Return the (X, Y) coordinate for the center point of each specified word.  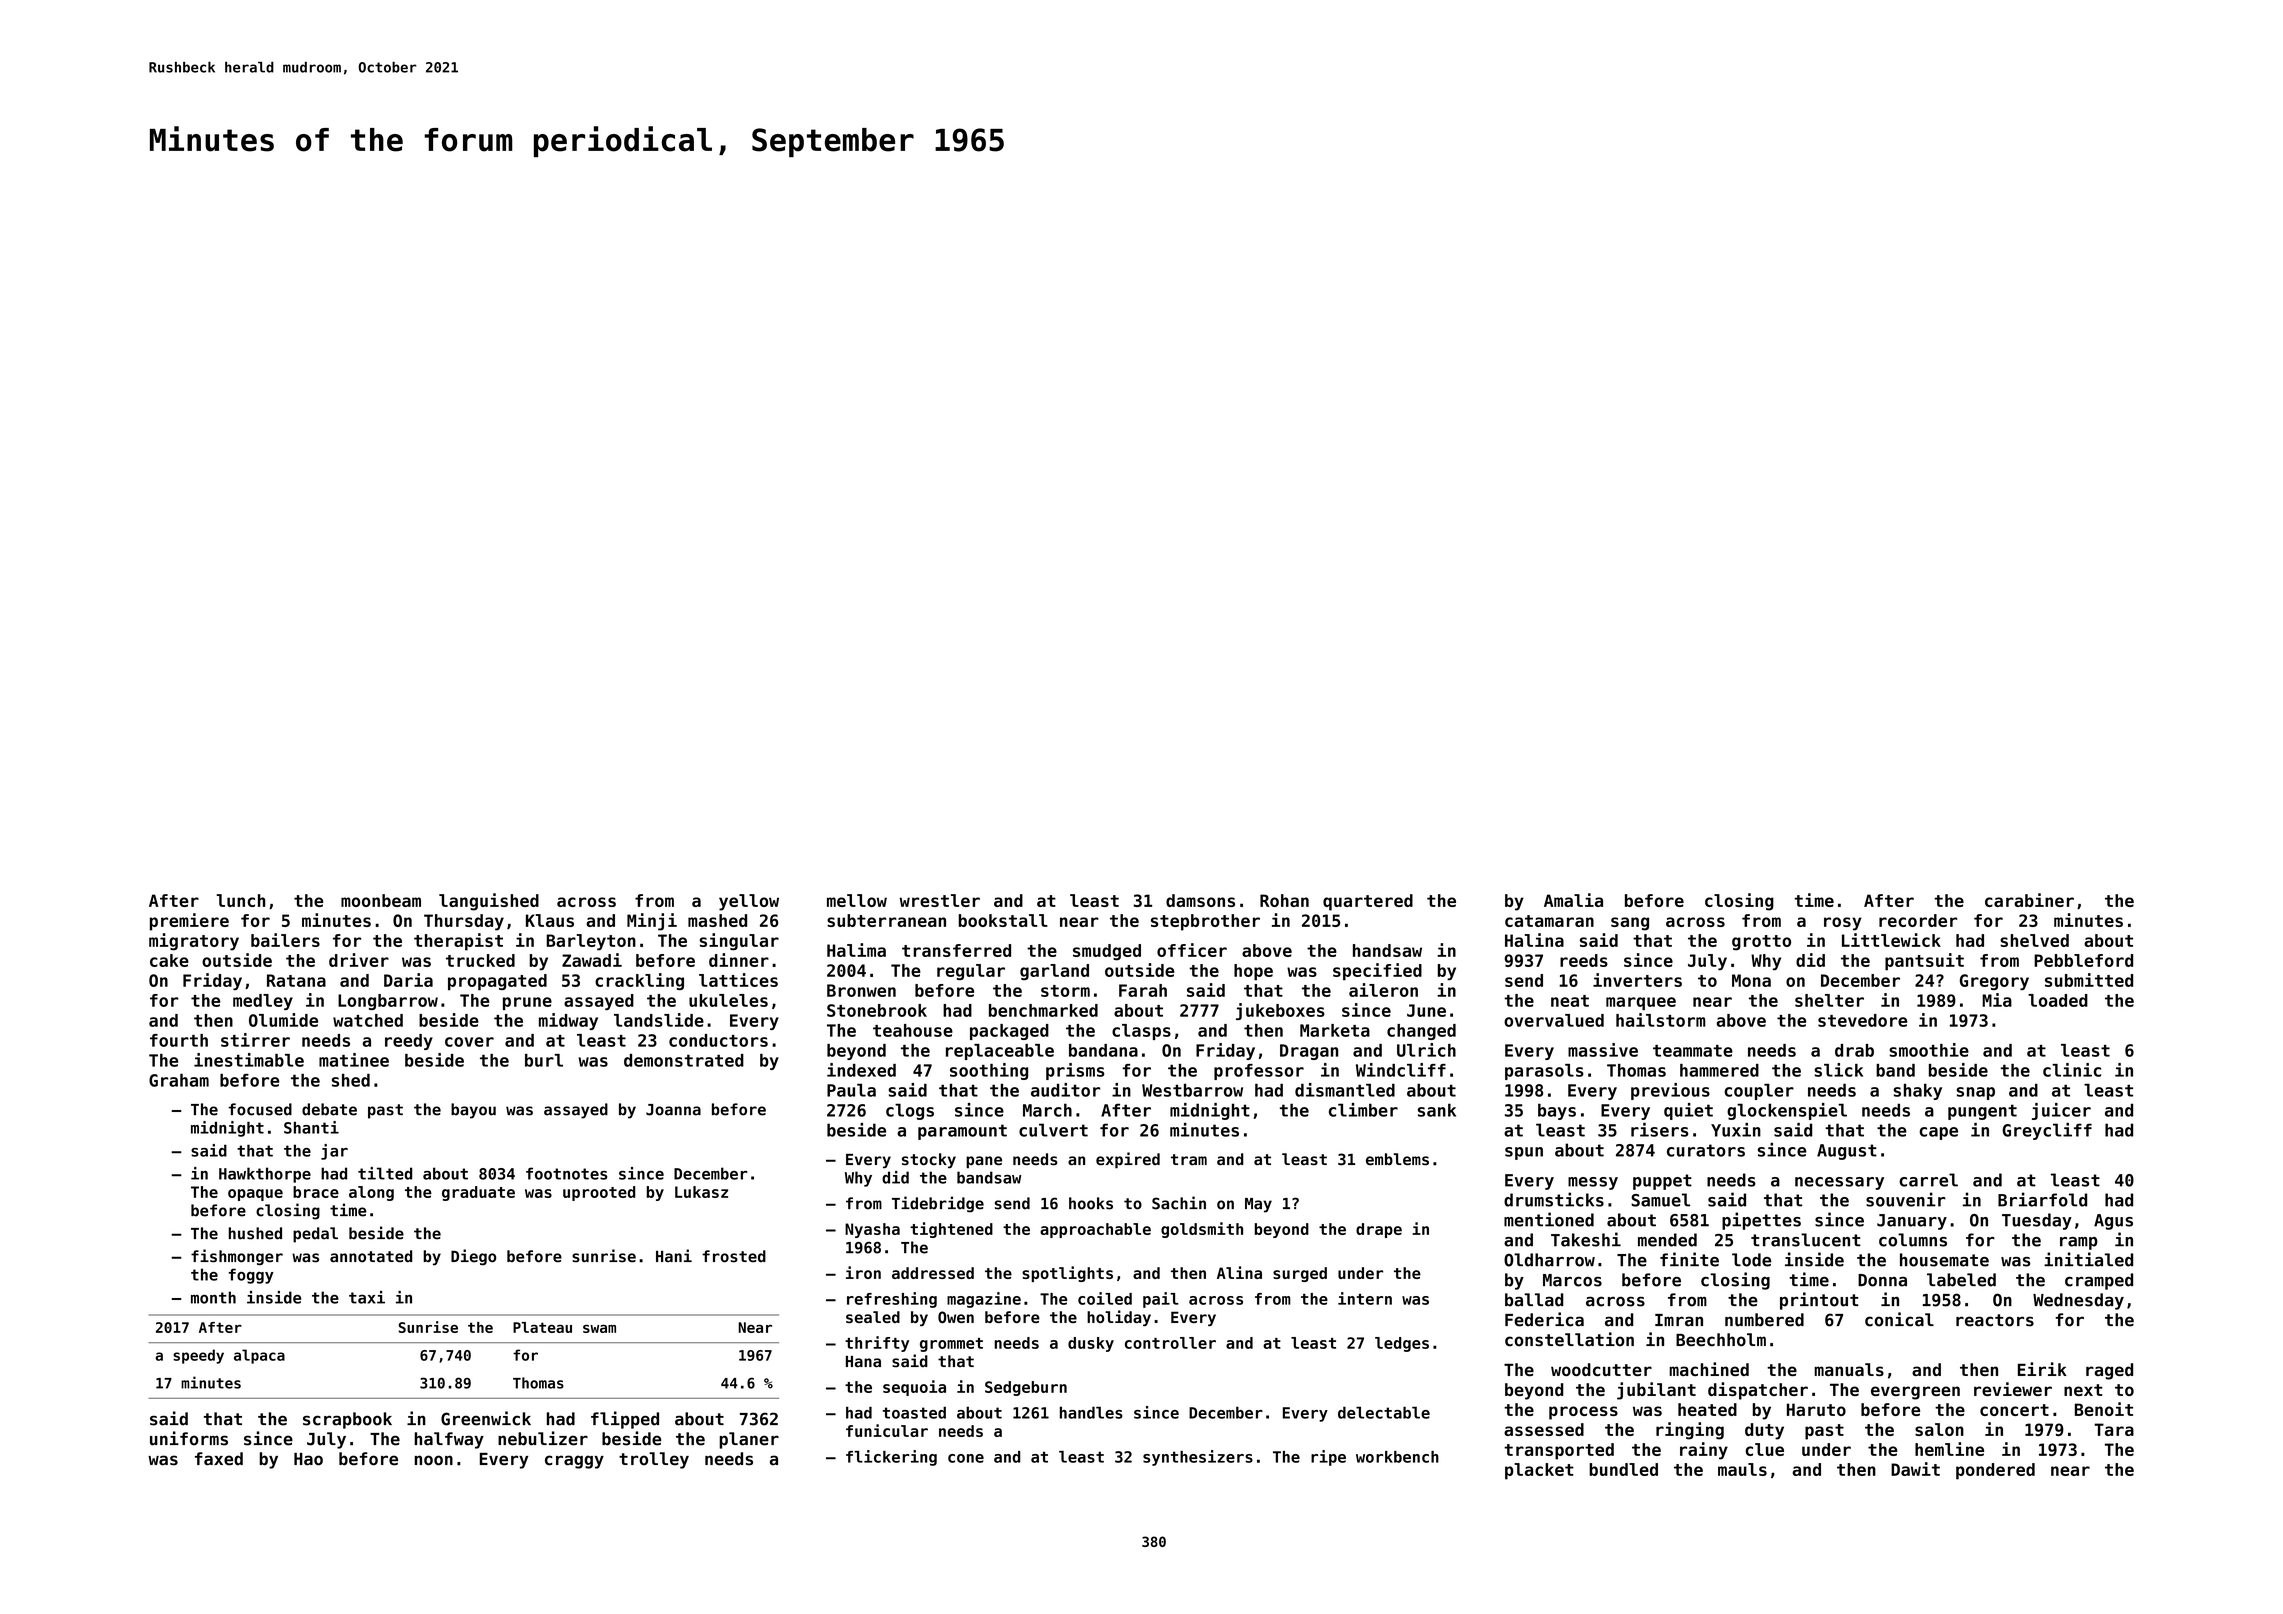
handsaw (1387, 950)
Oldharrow (1549, 1260)
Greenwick (486, 1418)
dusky (1091, 1344)
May (1258, 1205)
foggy (251, 1276)
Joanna (673, 1110)
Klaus (550, 920)
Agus (2113, 1222)
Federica (1544, 1319)
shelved (2034, 940)
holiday (1119, 1318)
